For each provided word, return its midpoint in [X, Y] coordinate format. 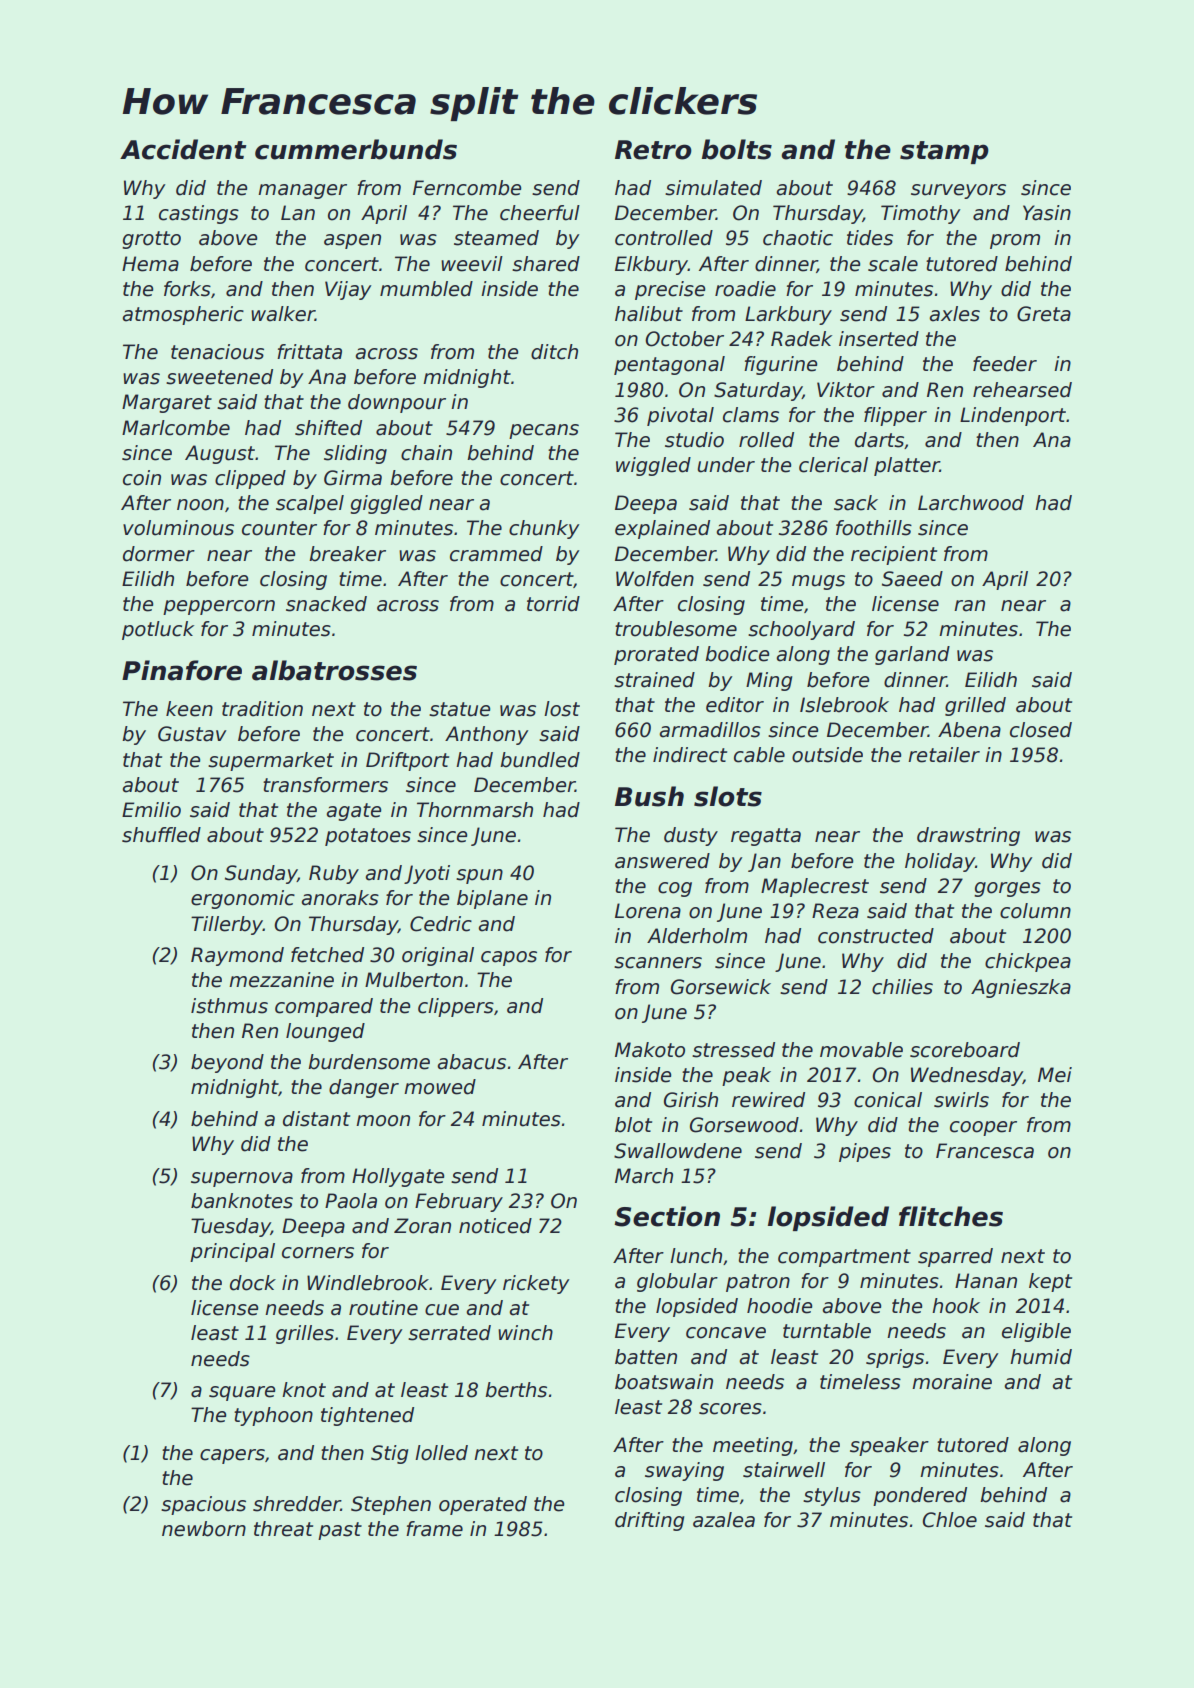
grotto [151, 240]
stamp [944, 152]
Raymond [237, 956]
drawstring [968, 836]
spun [479, 876]
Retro [653, 150]
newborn [204, 1529]
